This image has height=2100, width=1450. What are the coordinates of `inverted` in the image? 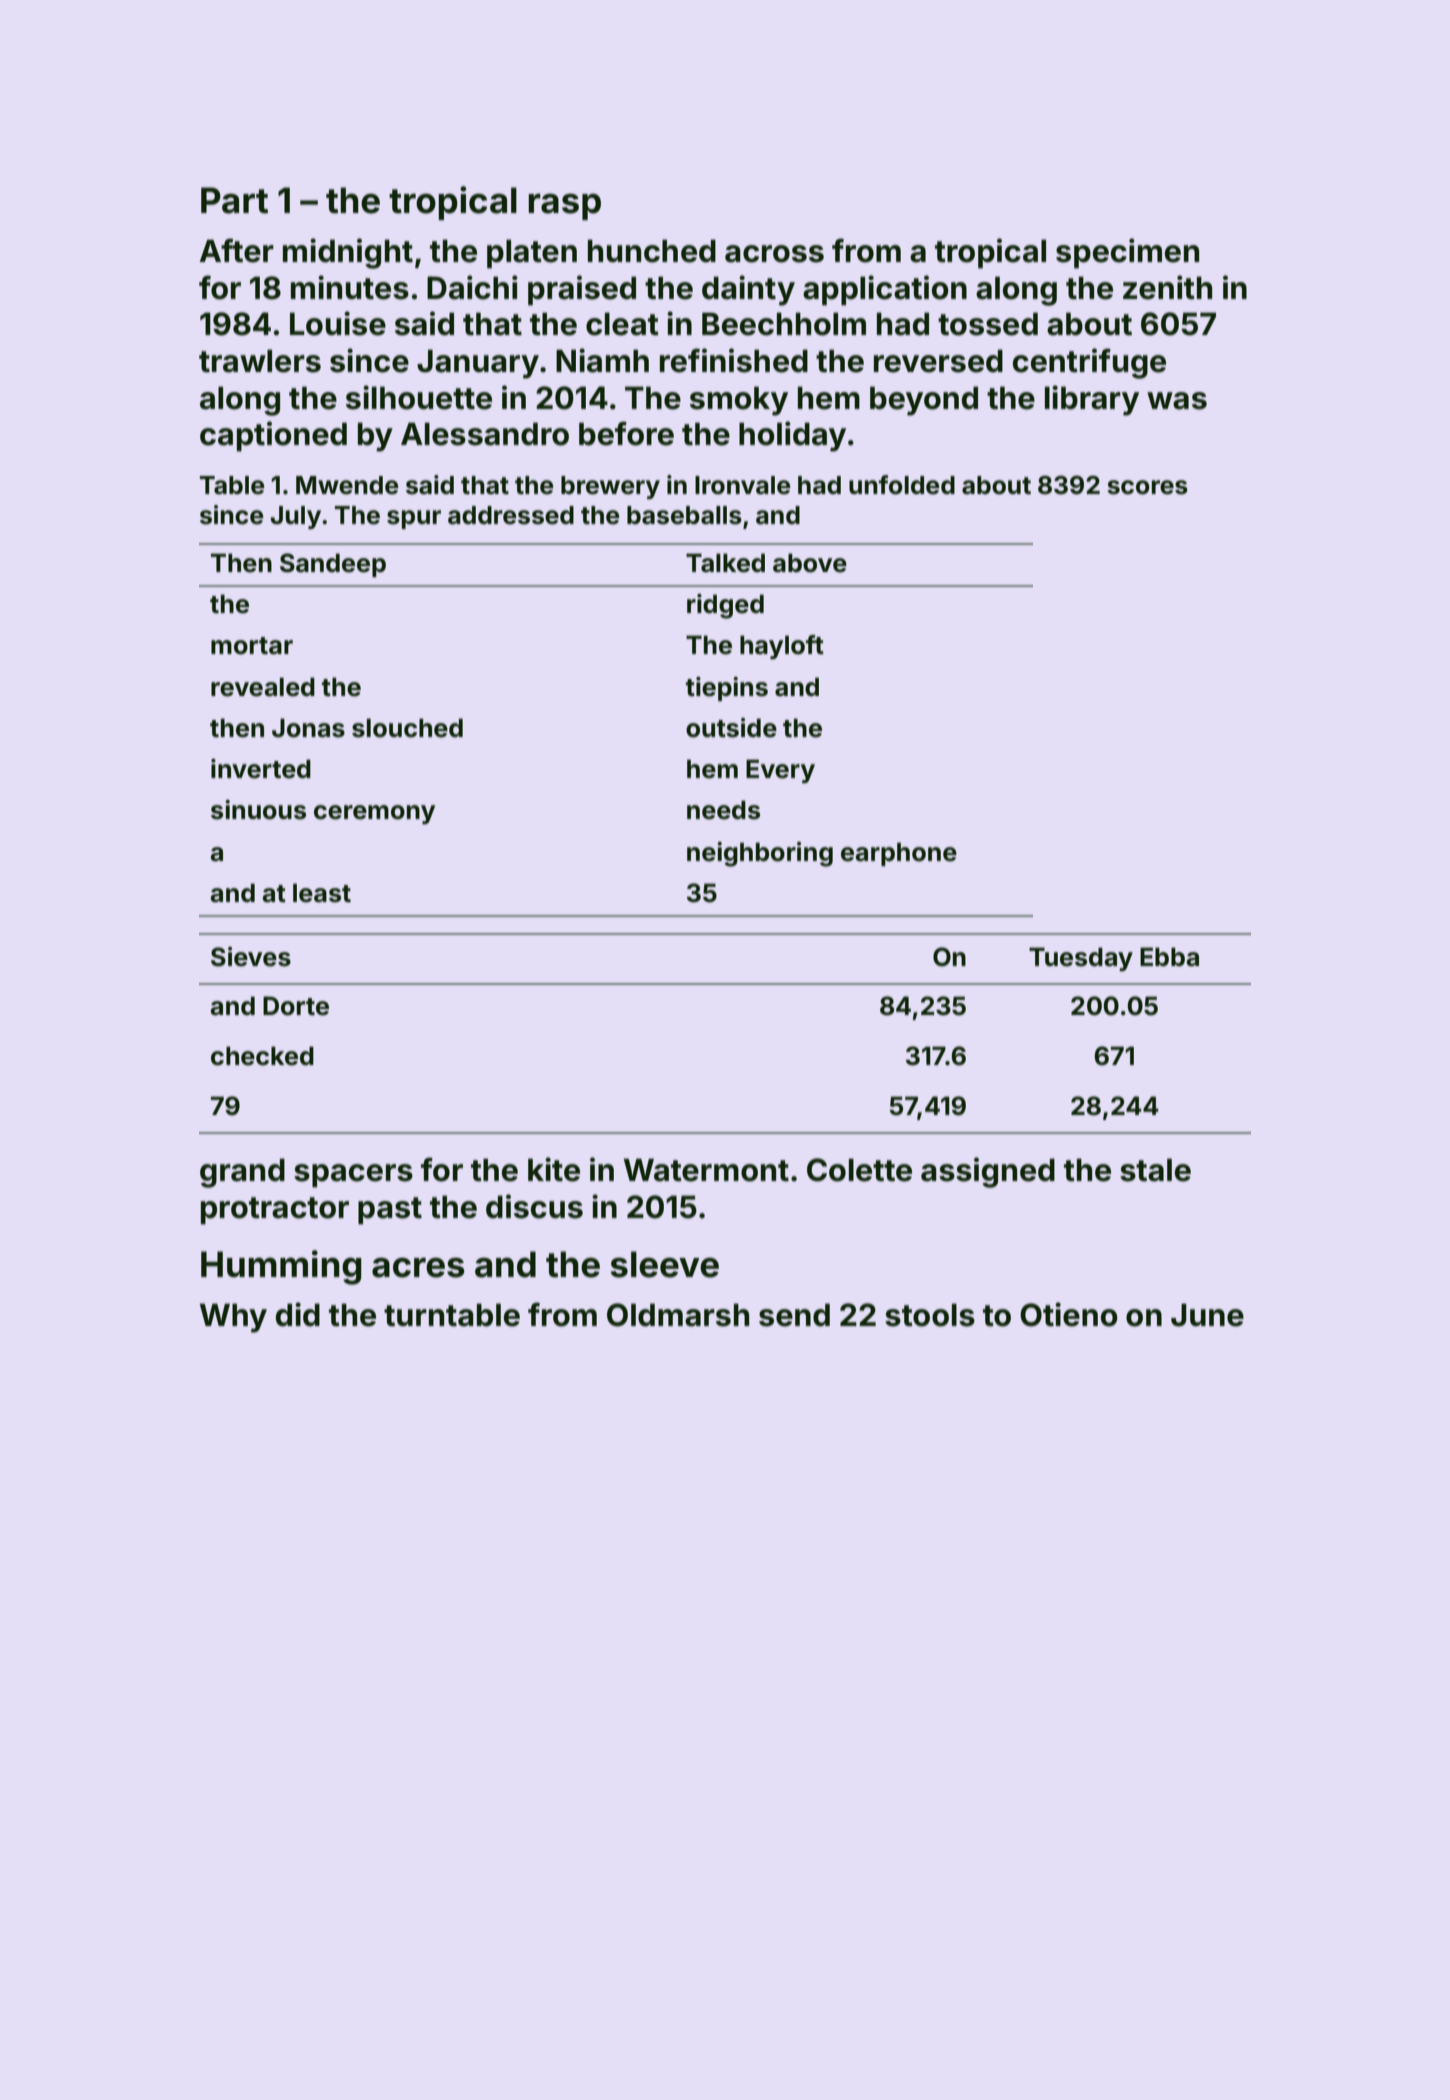 It's located at (261, 769).
